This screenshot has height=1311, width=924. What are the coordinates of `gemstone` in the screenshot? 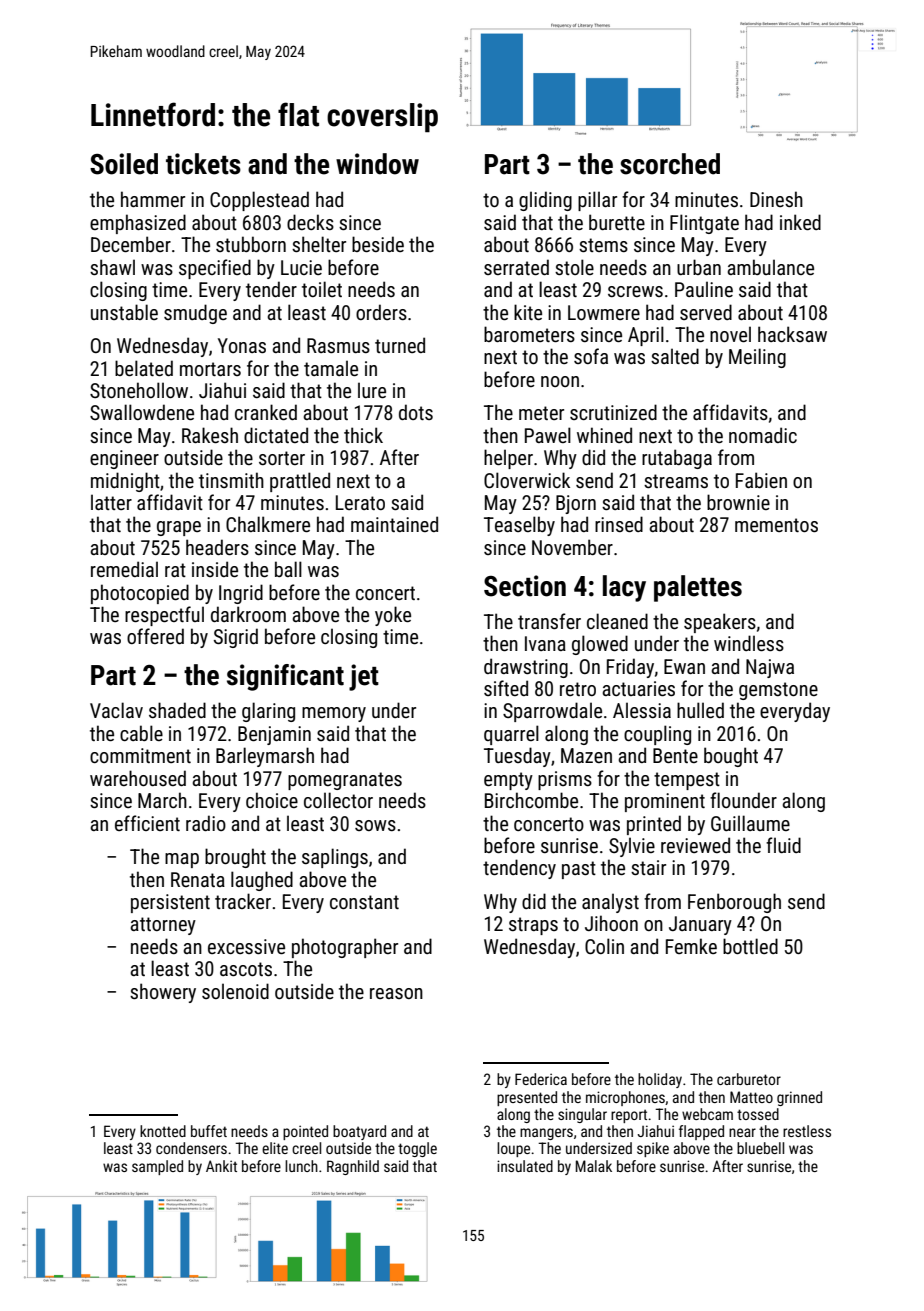 It's located at (778, 691).
